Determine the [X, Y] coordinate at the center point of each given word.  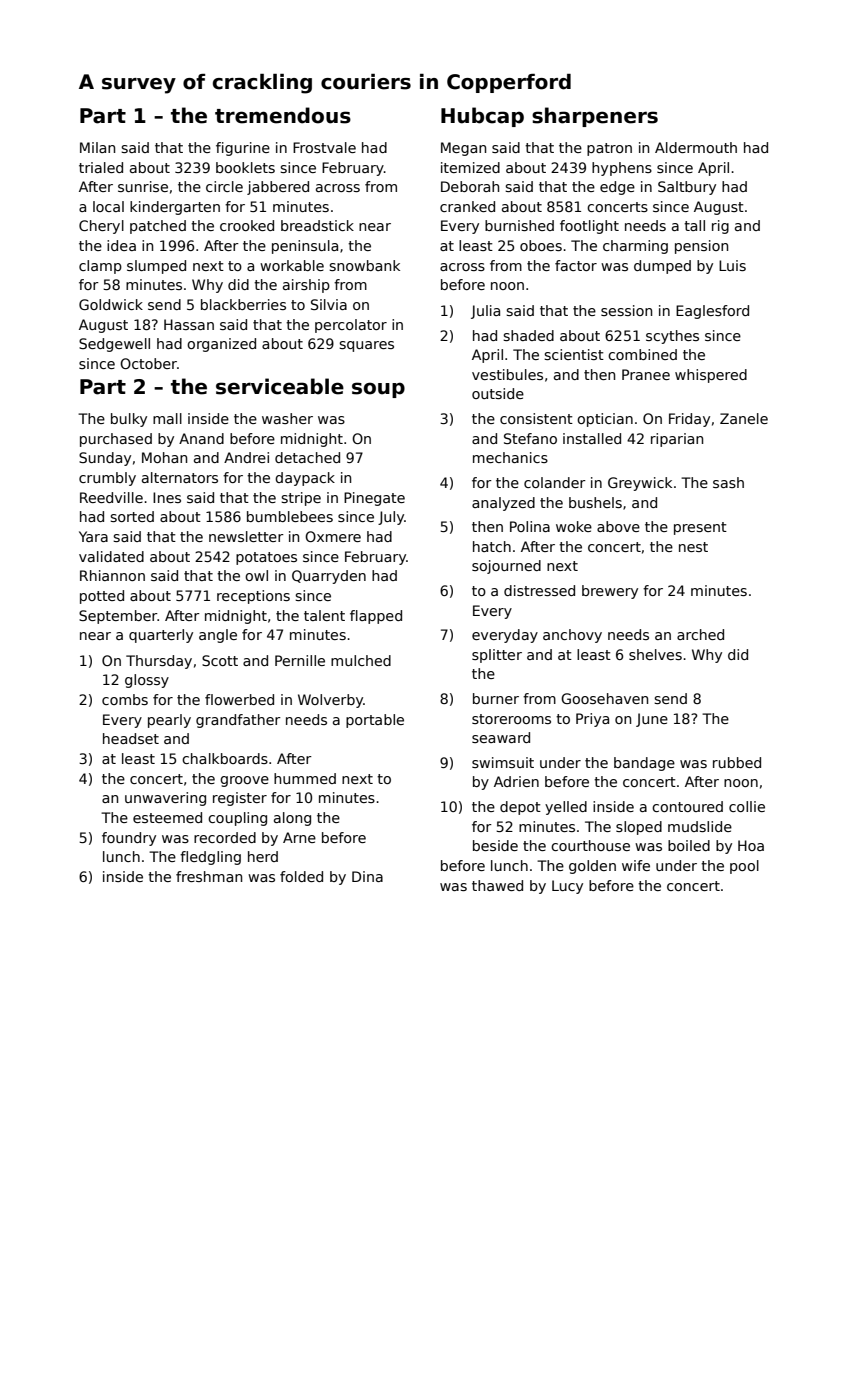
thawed [497, 885]
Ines [167, 497]
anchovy [572, 636]
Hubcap [482, 117]
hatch [492, 546]
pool [744, 867]
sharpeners [595, 117]
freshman [209, 876]
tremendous [283, 115]
